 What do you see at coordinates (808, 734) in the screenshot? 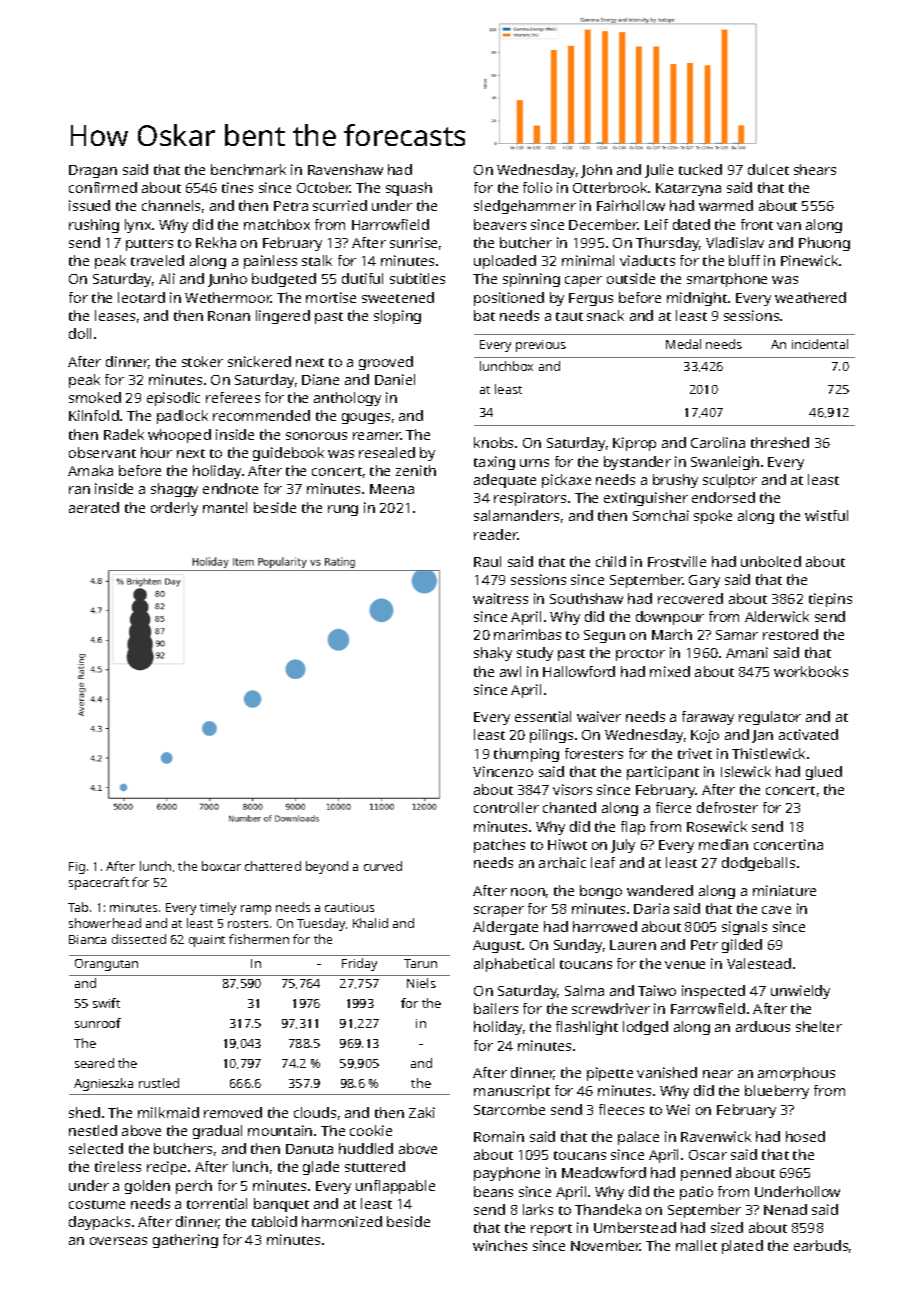
I see `activated` at bounding box center [808, 734].
